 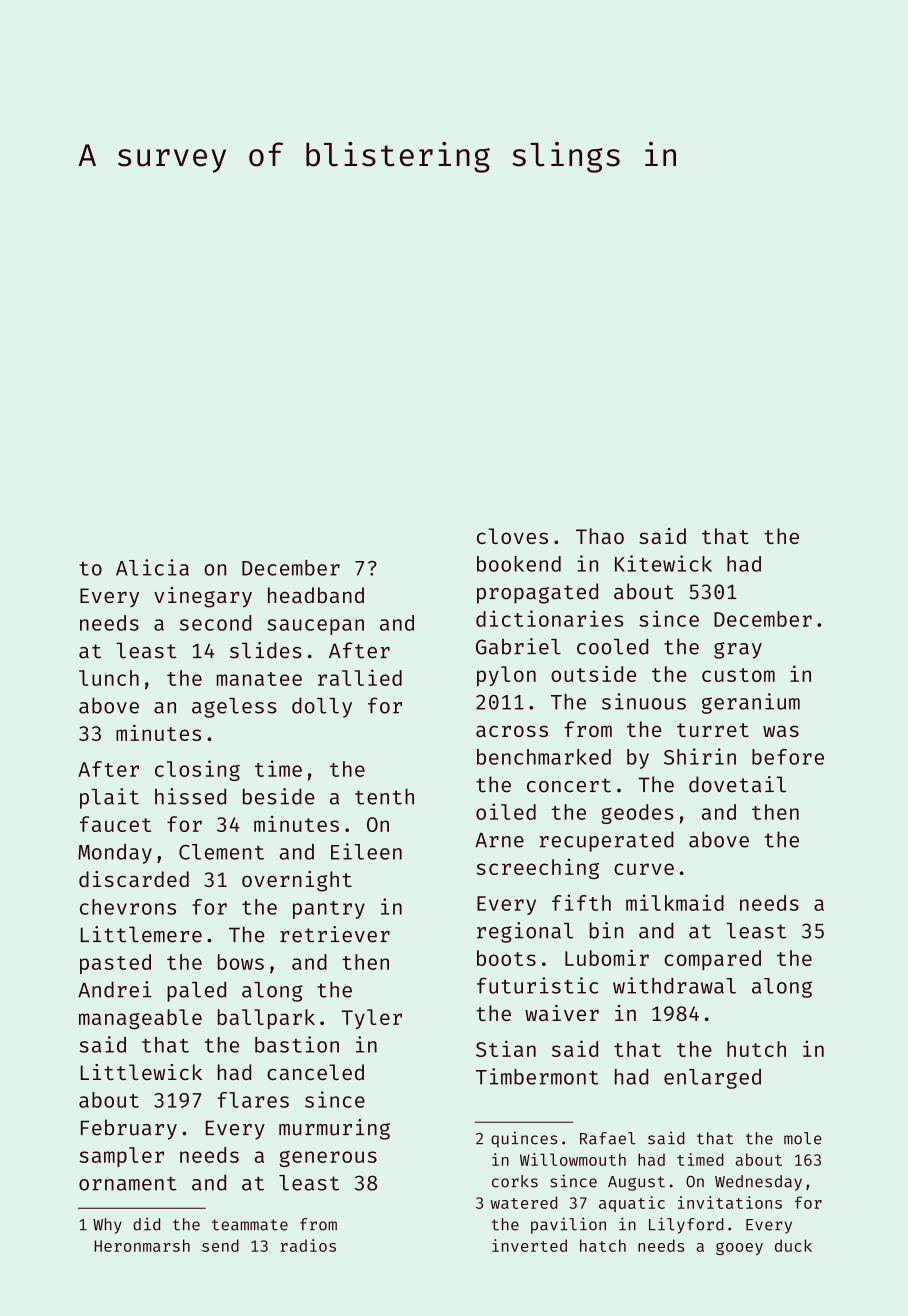 I want to click on ageless, so click(x=234, y=708).
